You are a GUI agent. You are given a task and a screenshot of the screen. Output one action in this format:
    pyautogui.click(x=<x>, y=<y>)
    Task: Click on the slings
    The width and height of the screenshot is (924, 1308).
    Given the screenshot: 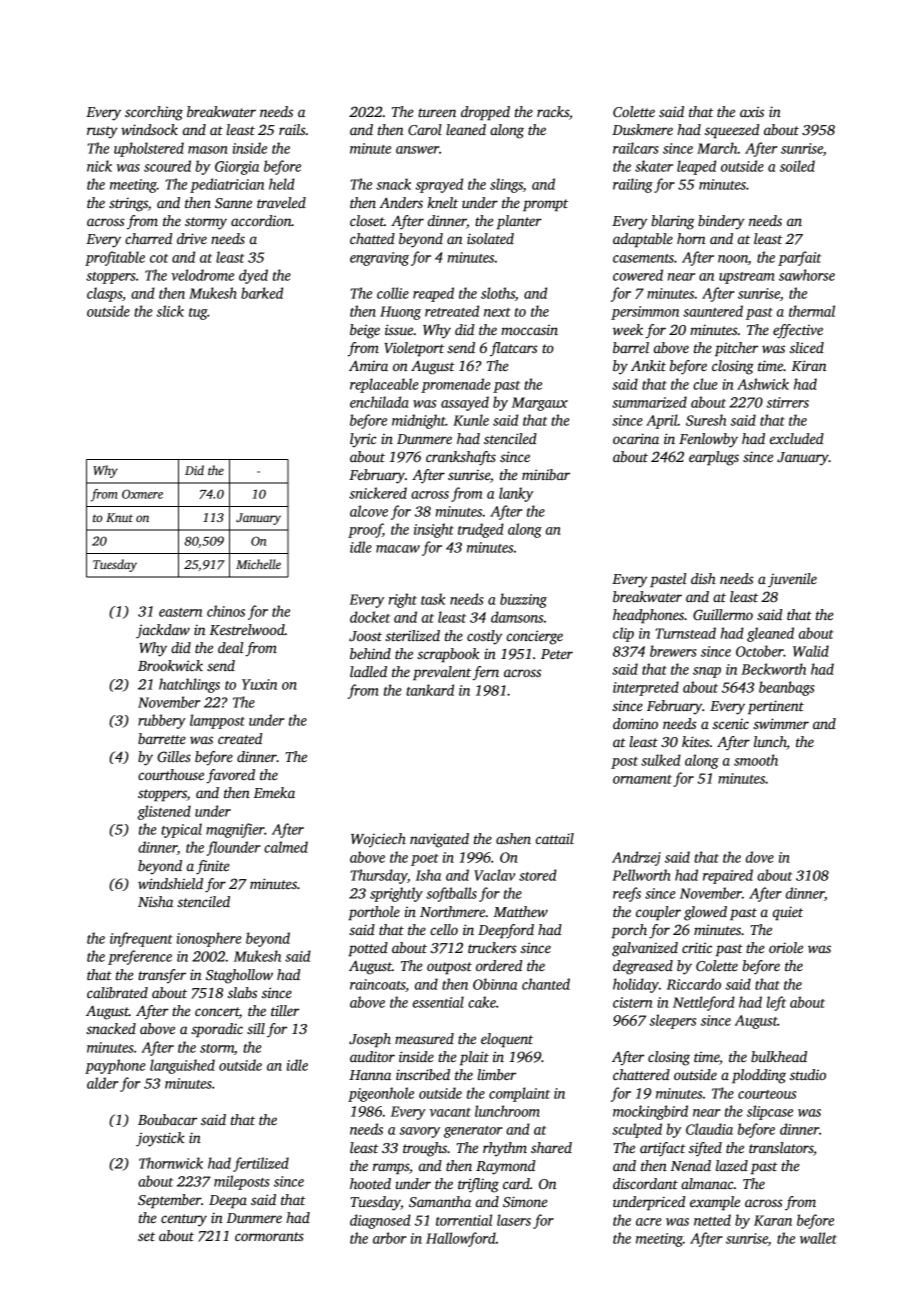 What is the action you would take?
    pyautogui.click(x=506, y=185)
